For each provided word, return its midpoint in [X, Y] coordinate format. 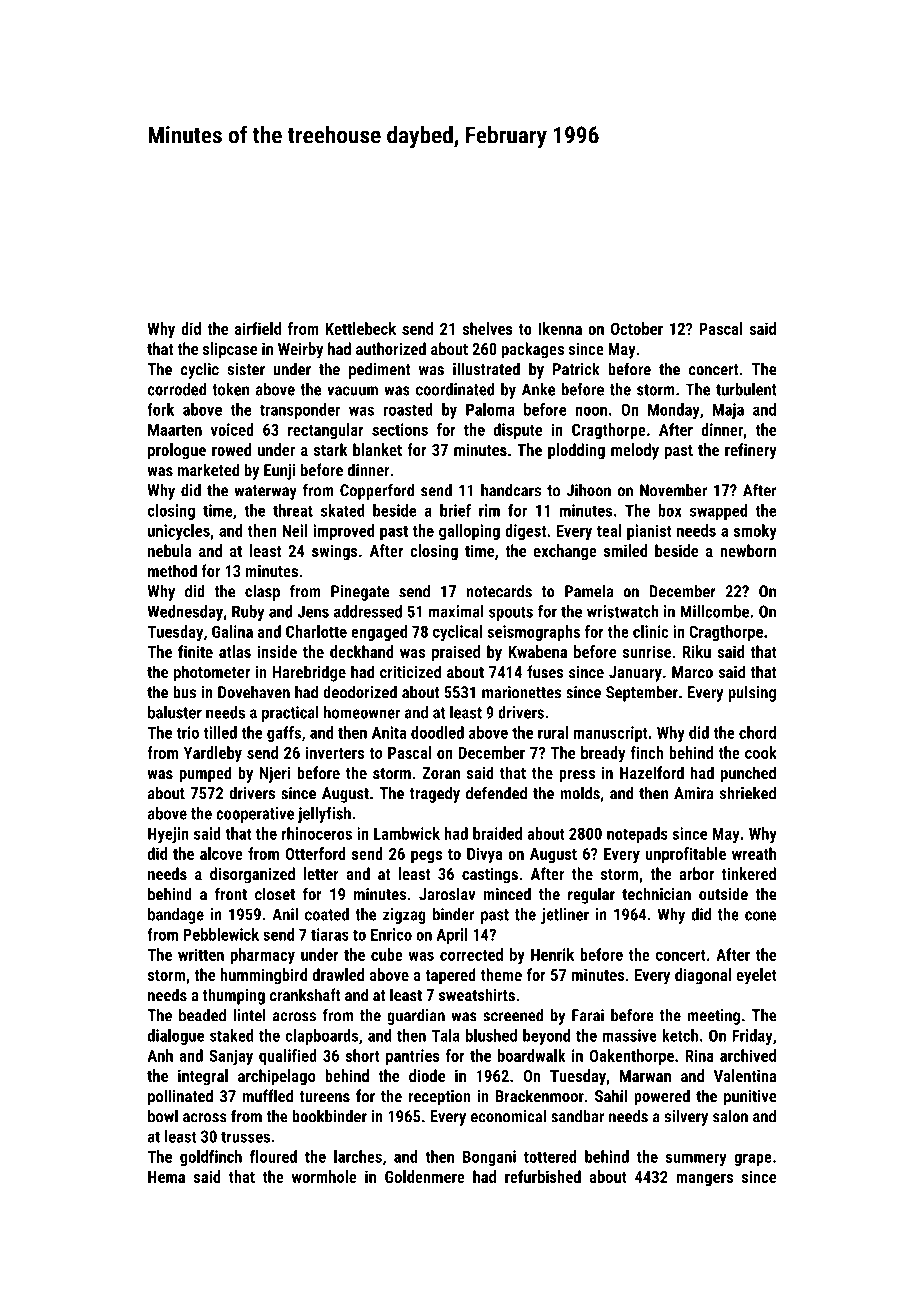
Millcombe [714, 611]
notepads [637, 835]
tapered [450, 976]
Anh [160, 1055]
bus [184, 692]
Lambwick [407, 833]
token [230, 389]
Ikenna [560, 328]
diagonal [703, 976]
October [637, 328]
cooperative [255, 815]
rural [553, 732]
